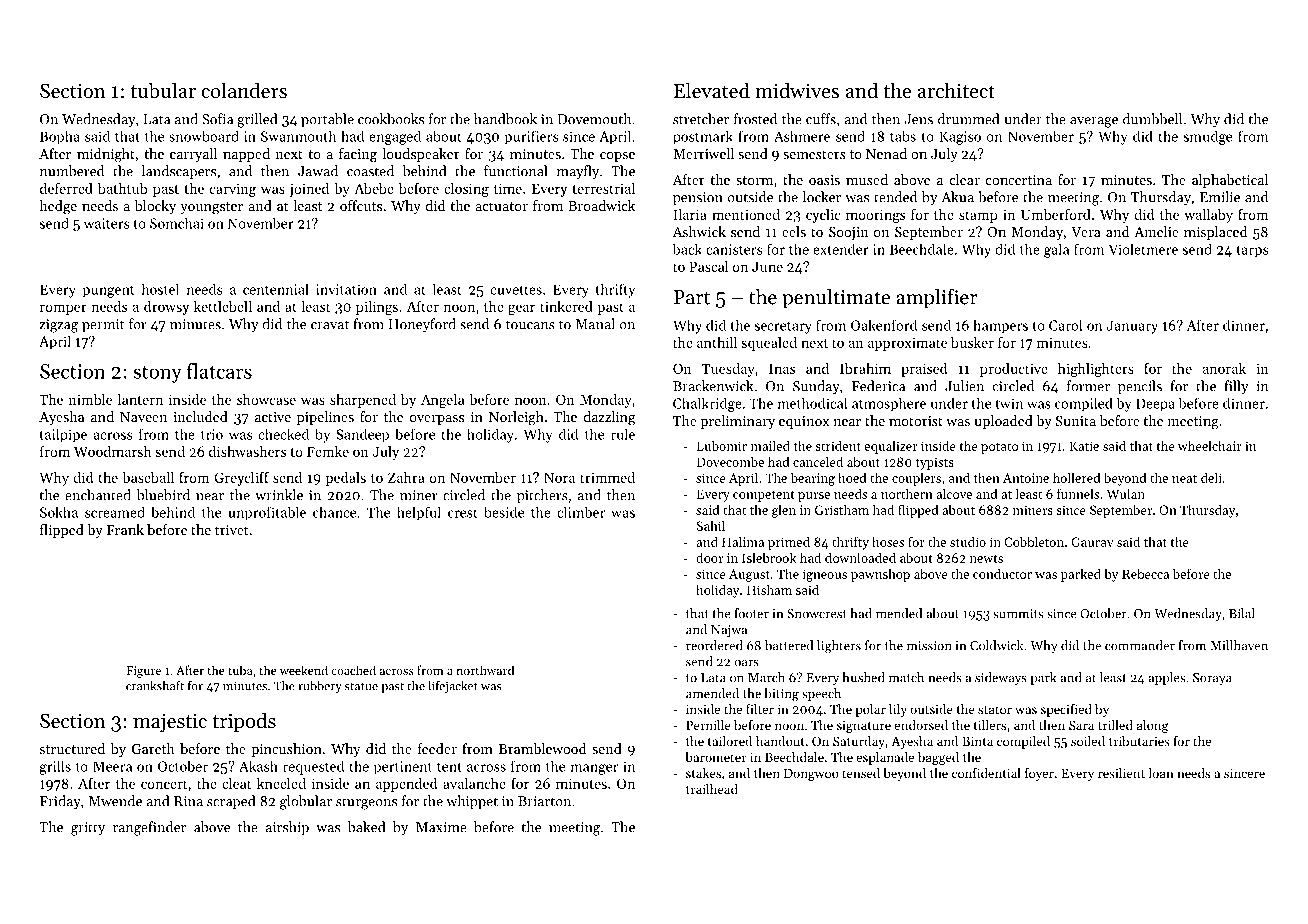 This page has height=924, width=1308. I want to click on August, so click(749, 575).
